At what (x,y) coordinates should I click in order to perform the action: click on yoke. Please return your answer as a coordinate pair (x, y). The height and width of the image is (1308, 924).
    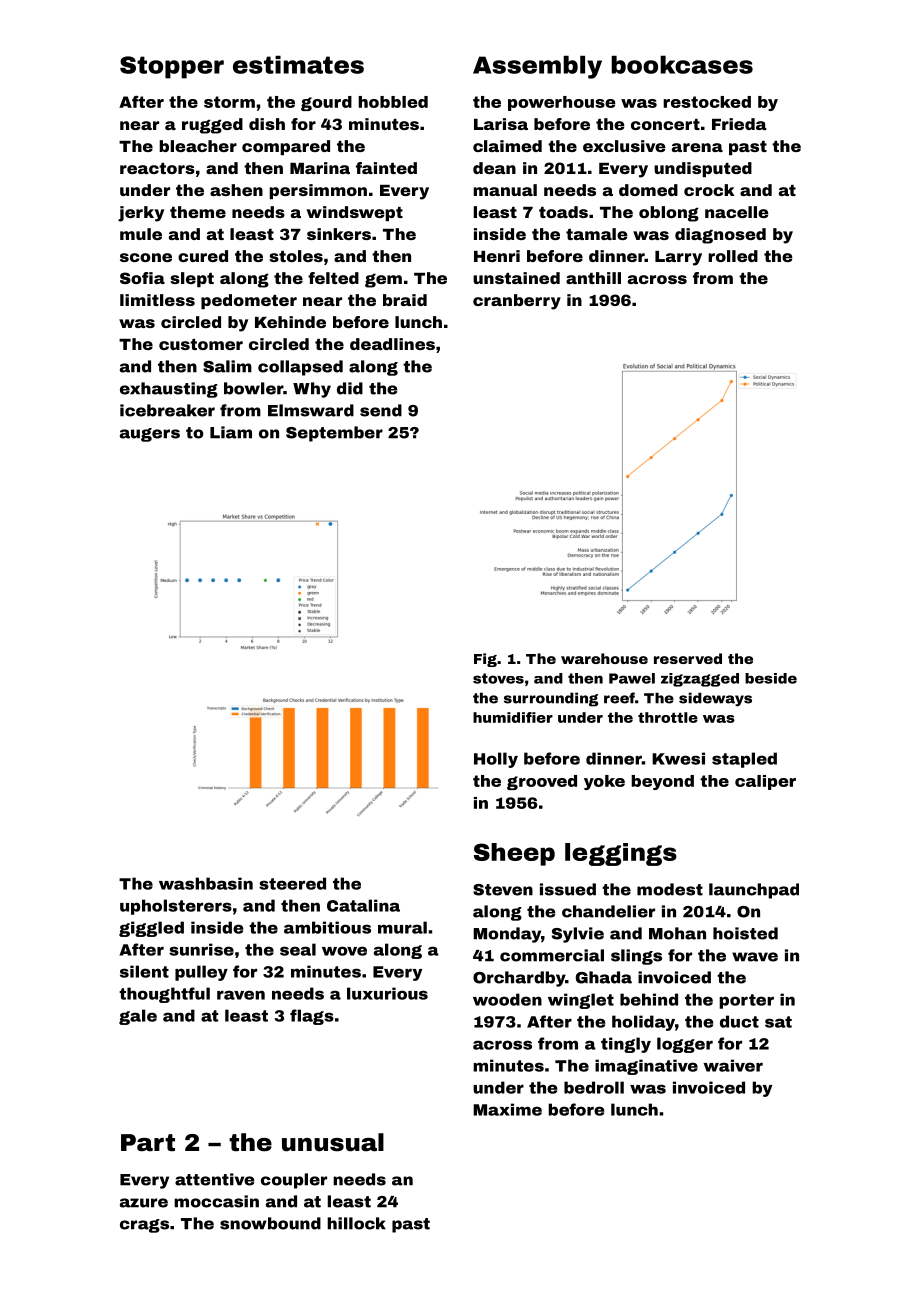
    Looking at the image, I should click on (604, 782).
